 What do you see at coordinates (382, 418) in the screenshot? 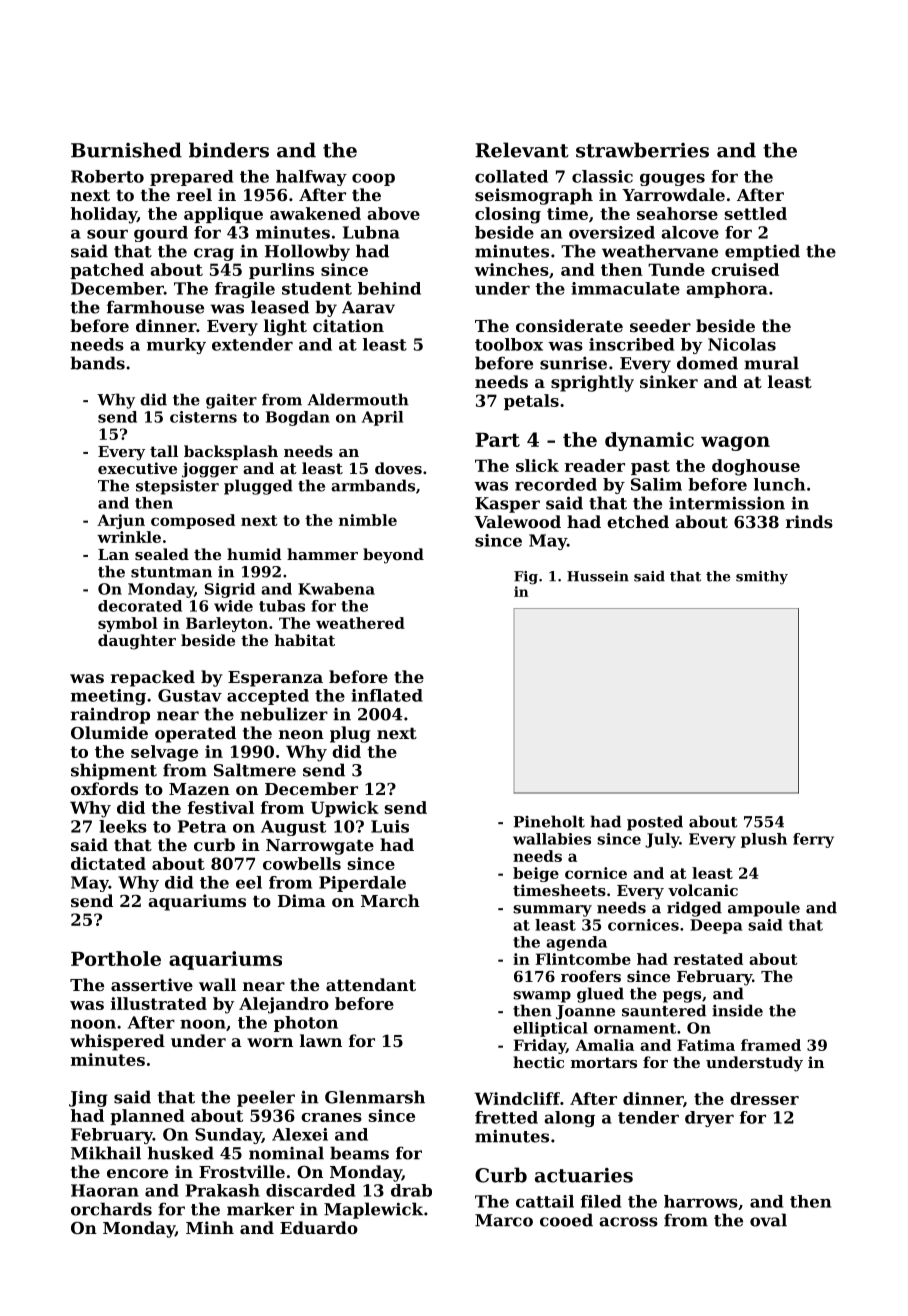
I see `April` at bounding box center [382, 418].
